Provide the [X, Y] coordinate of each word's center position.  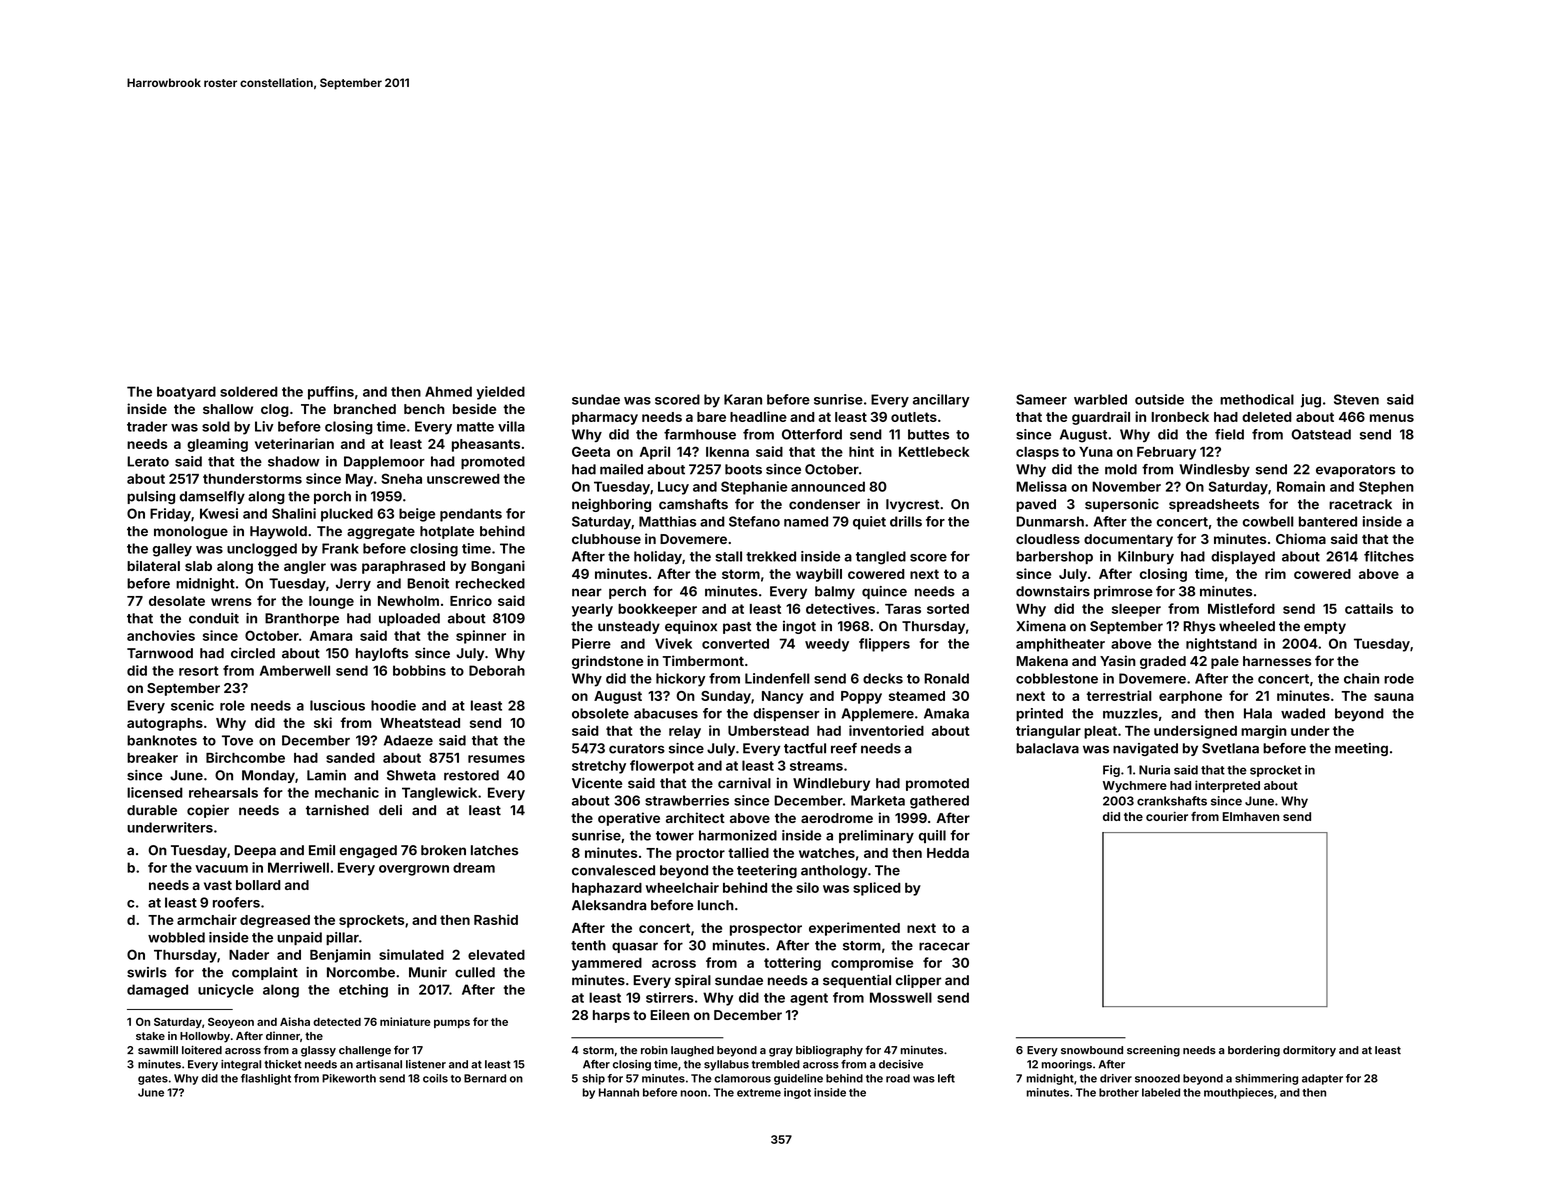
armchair [207, 919]
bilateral [153, 565]
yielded [500, 393]
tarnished [337, 810]
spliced [877, 889]
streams [816, 766]
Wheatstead [420, 723]
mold [1121, 469]
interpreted [1227, 786]
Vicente [597, 783]
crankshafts [1172, 801]
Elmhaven [1251, 816]
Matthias [667, 521]
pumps [452, 1023]
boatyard [186, 393]
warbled [1100, 399]
